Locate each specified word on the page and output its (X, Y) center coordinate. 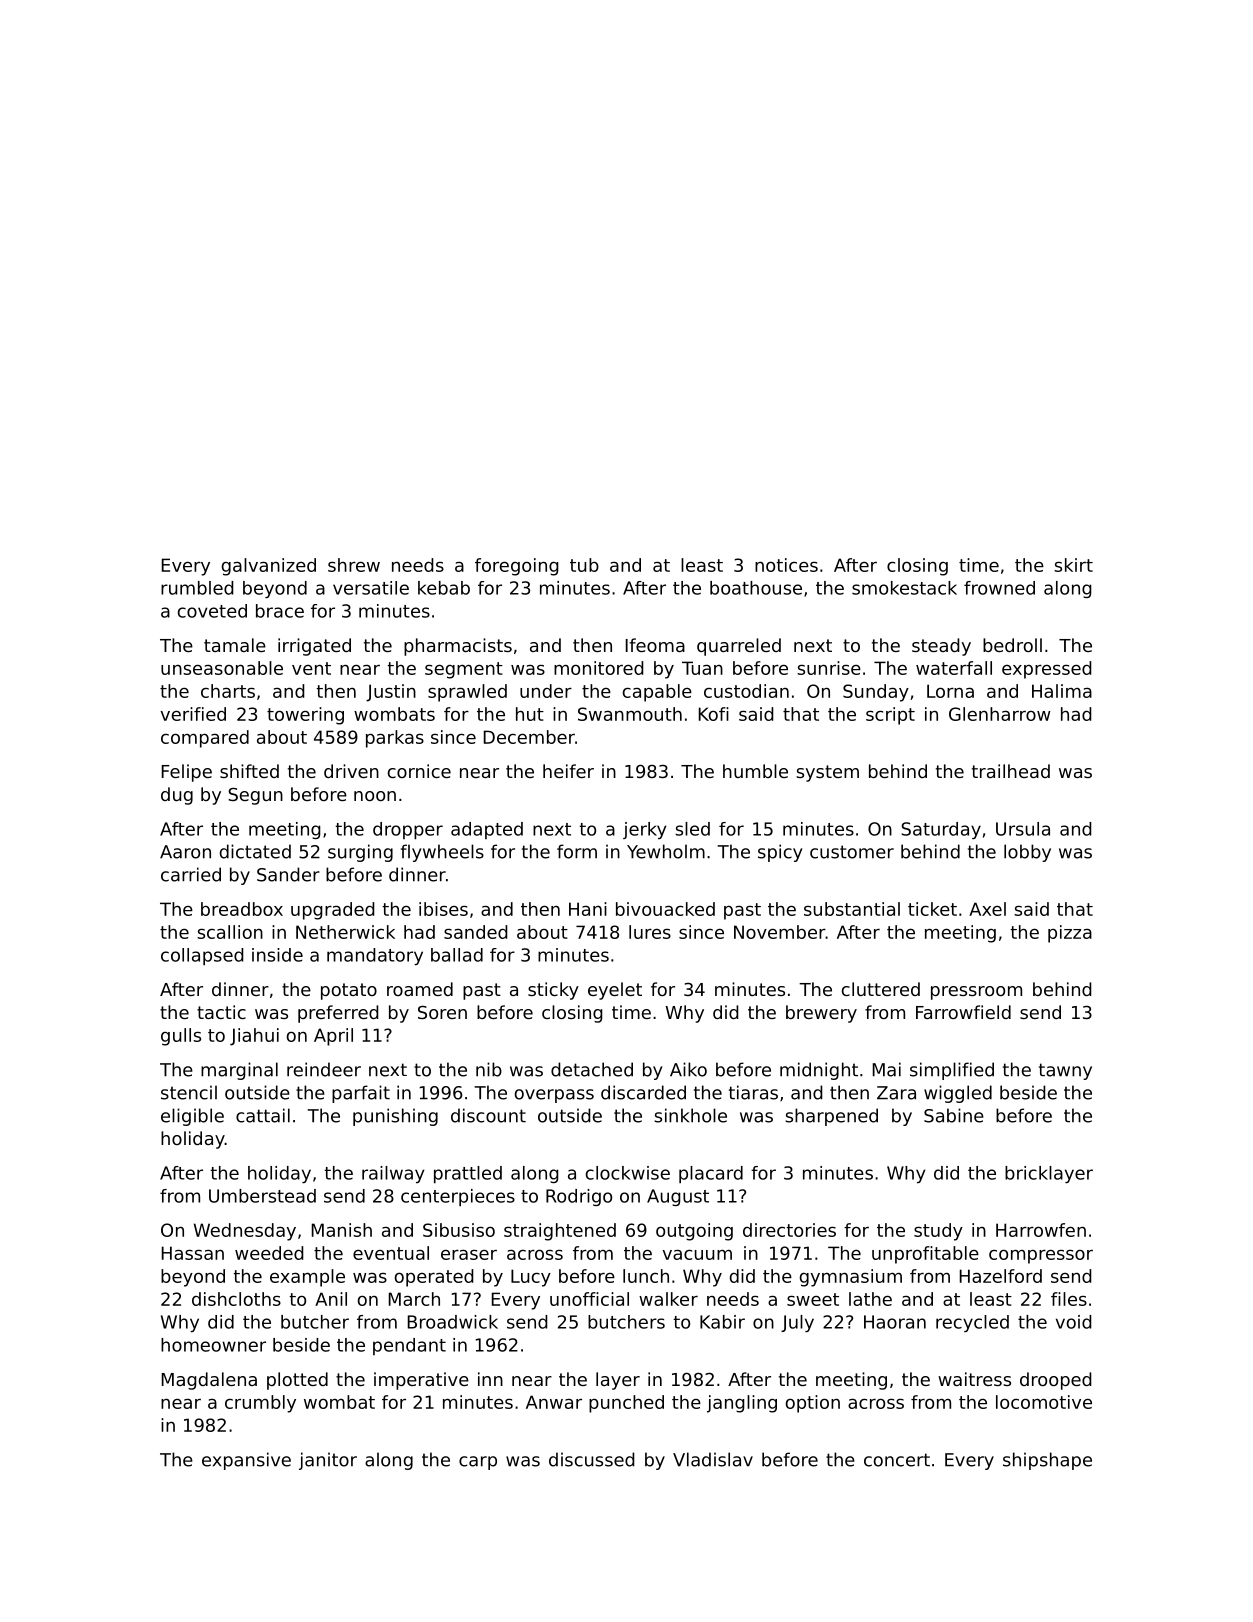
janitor (328, 1461)
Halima (1062, 691)
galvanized (269, 567)
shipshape (1047, 1461)
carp (478, 1463)
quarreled (739, 647)
